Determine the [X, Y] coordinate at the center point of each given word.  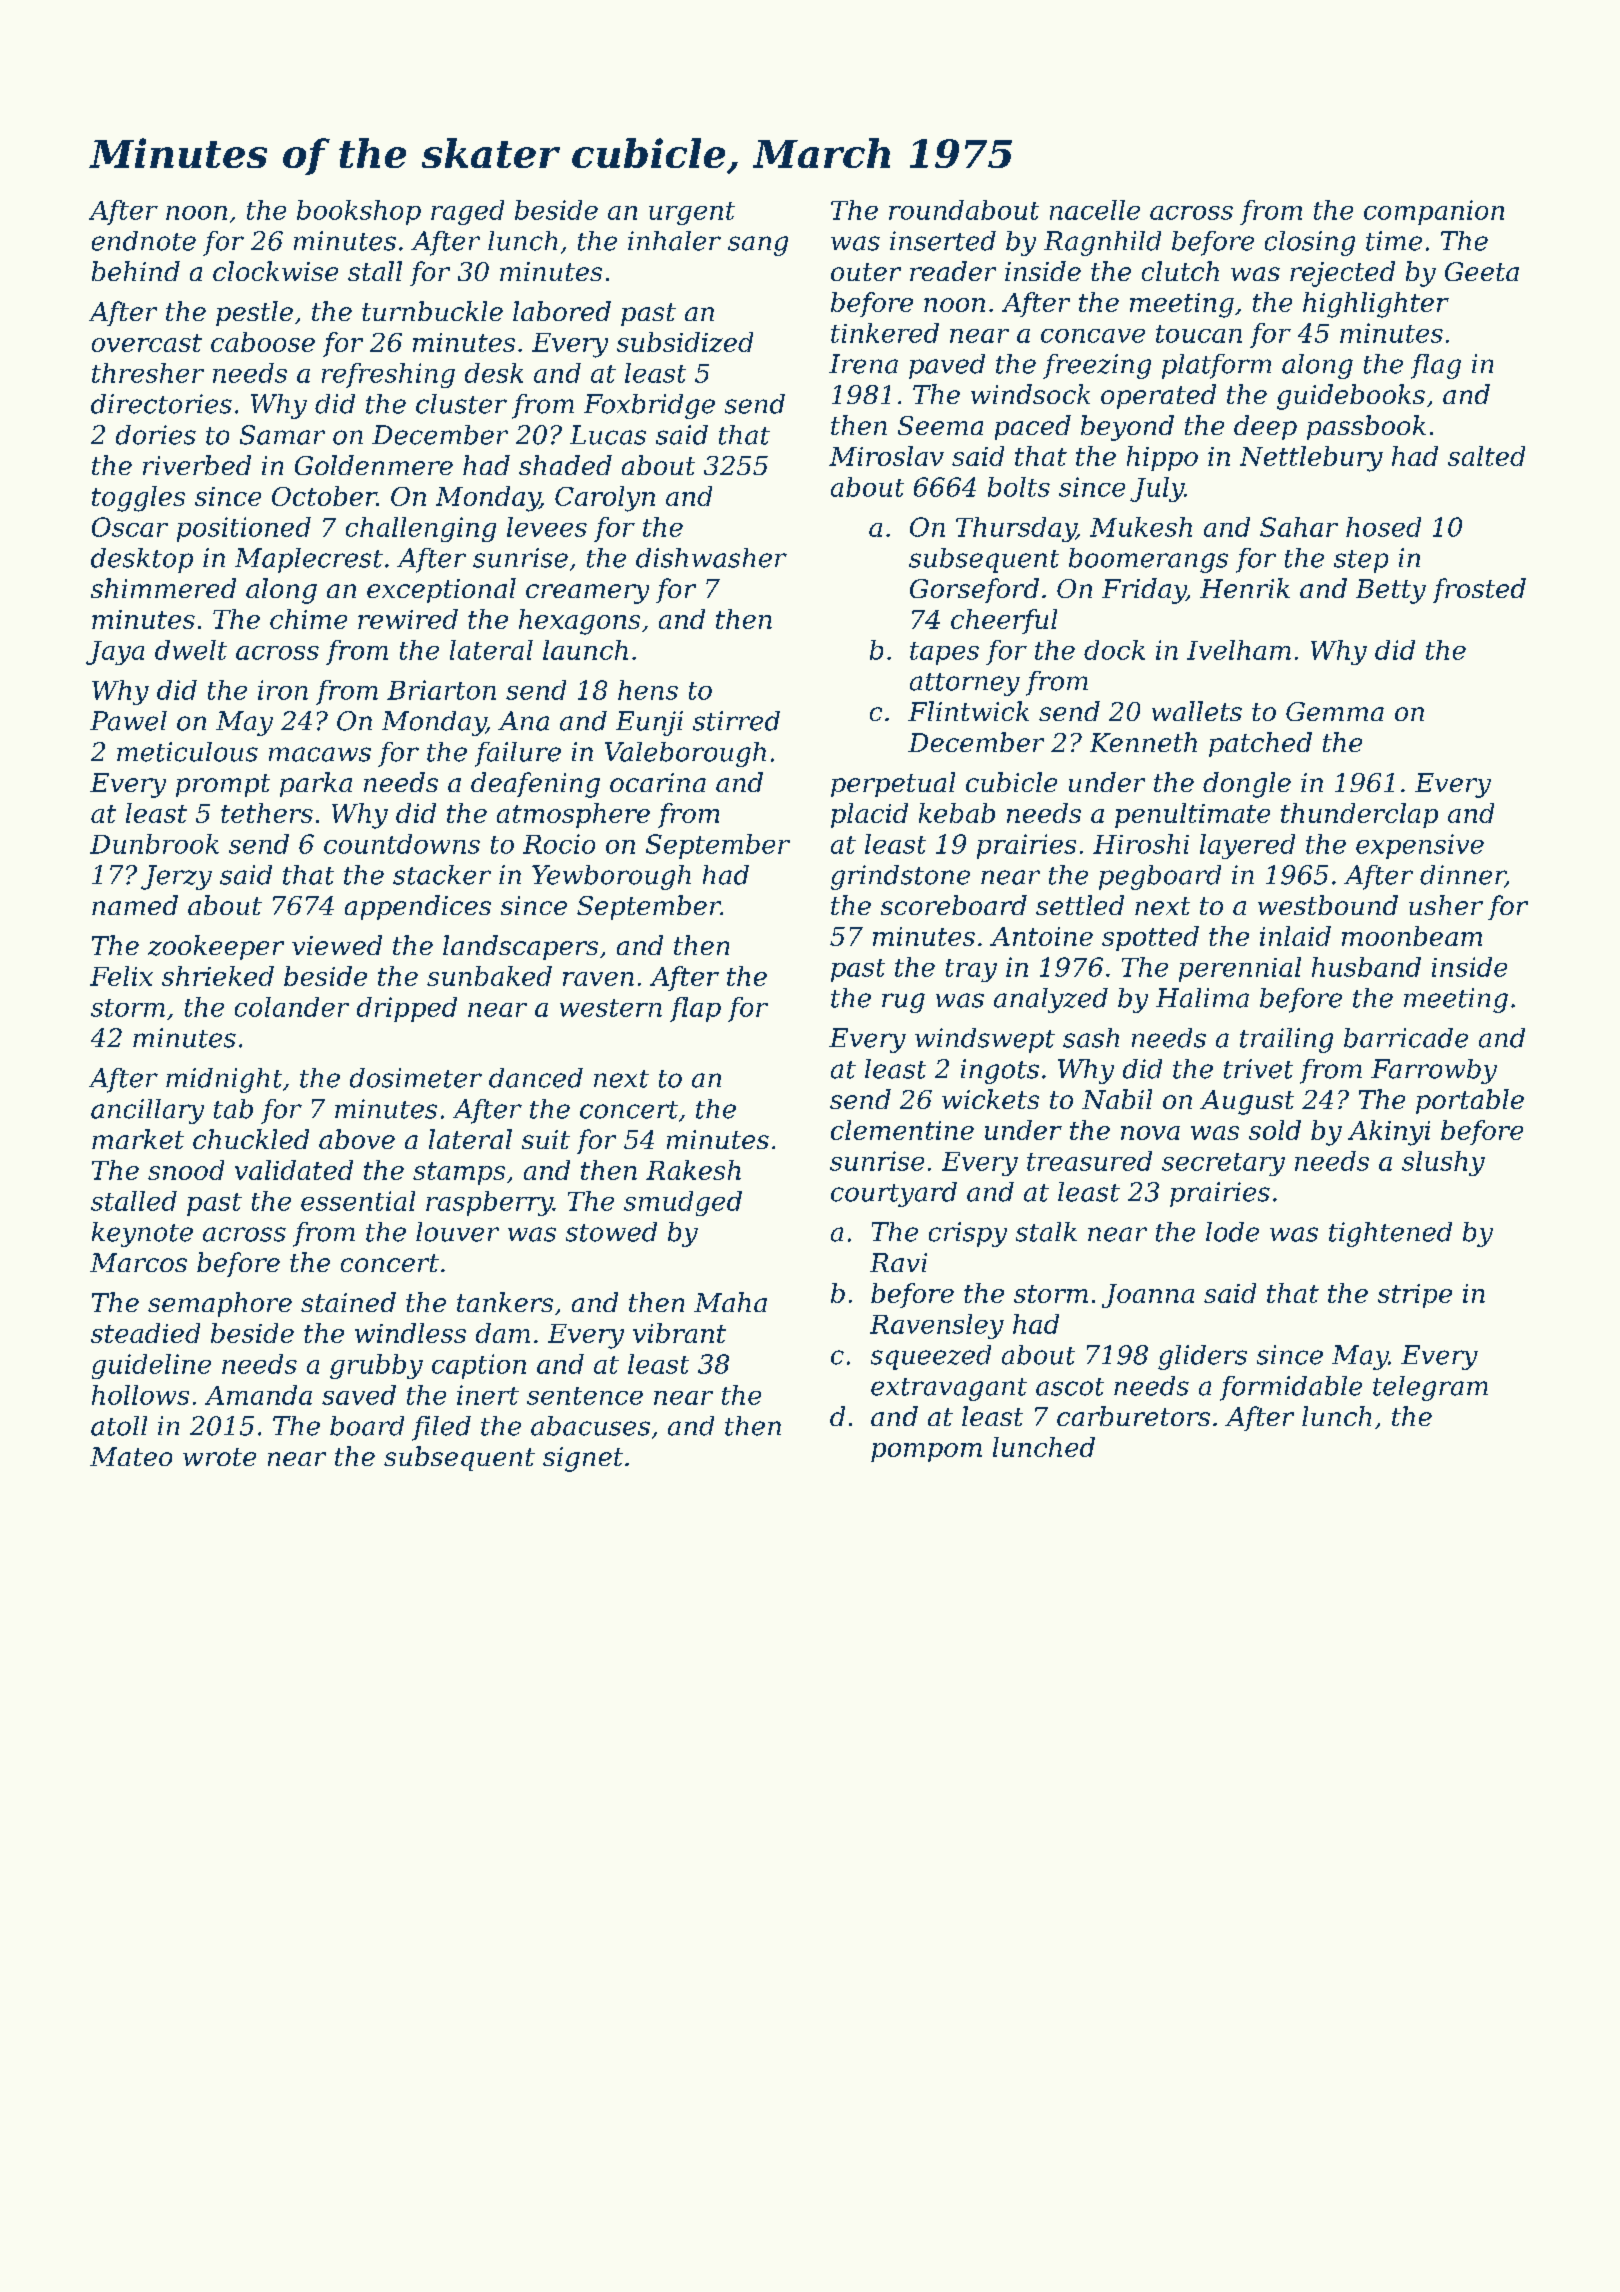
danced [536, 1078]
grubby [376, 1366]
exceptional [441, 590]
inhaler [674, 241]
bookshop [359, 212]
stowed [611, 1232]
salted [1486, 456]
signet [583, 1459]
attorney [965, 684]
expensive [1420, 846]
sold [1275, 1130]
